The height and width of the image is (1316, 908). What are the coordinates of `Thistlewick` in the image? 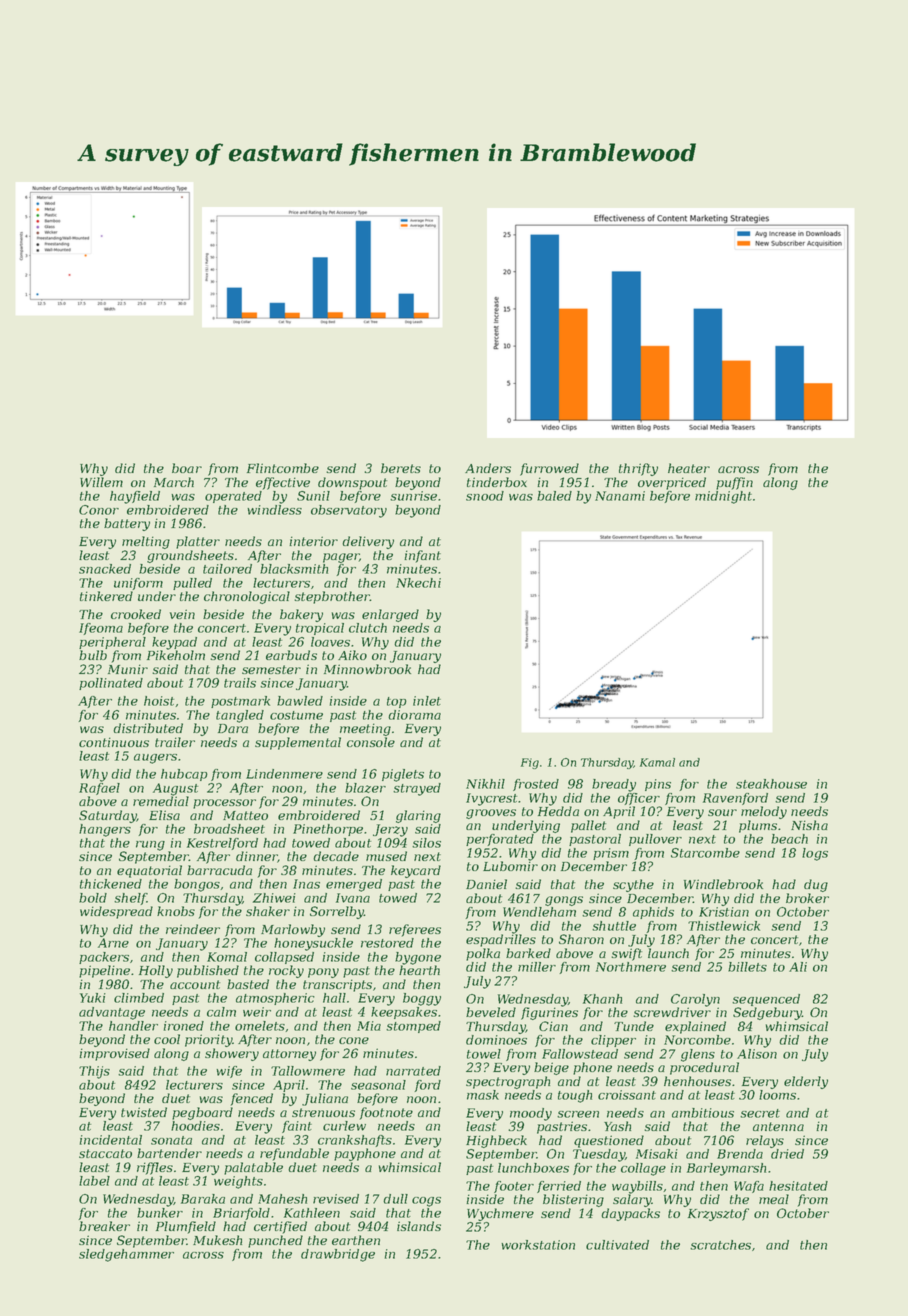 It's located at (724, 926).
